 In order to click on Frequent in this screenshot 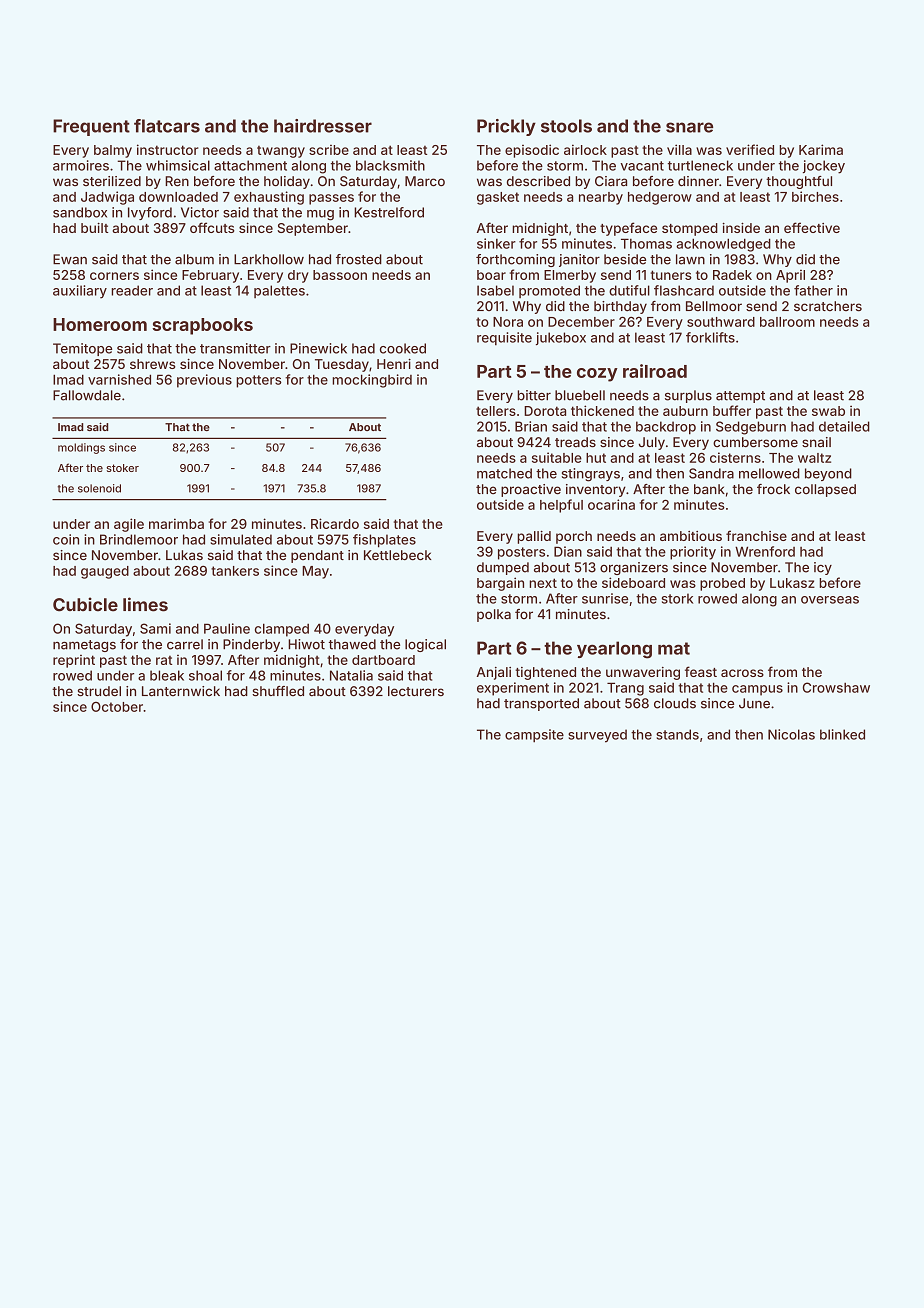, I will do `click(91, 127)`.
